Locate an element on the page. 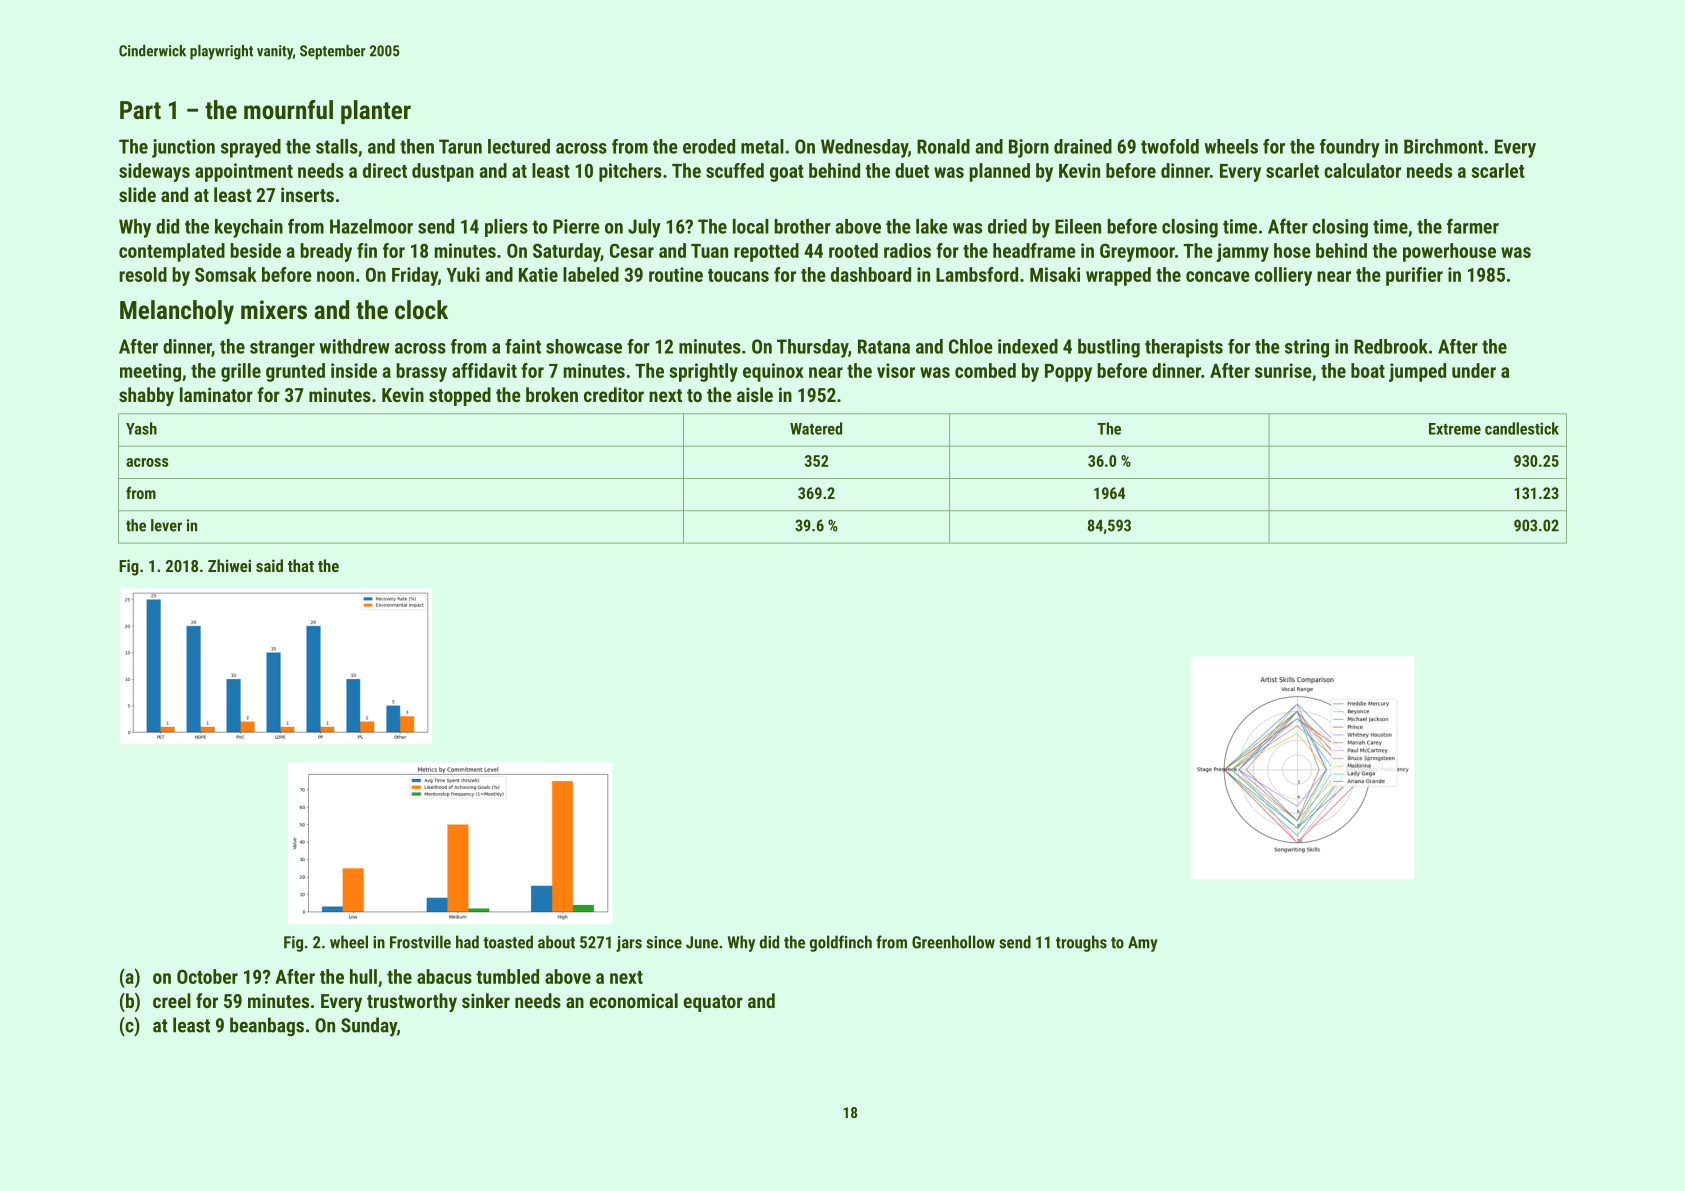 This document has width=1685, height=1191. Amy is located at coordinates (1143, 944).
